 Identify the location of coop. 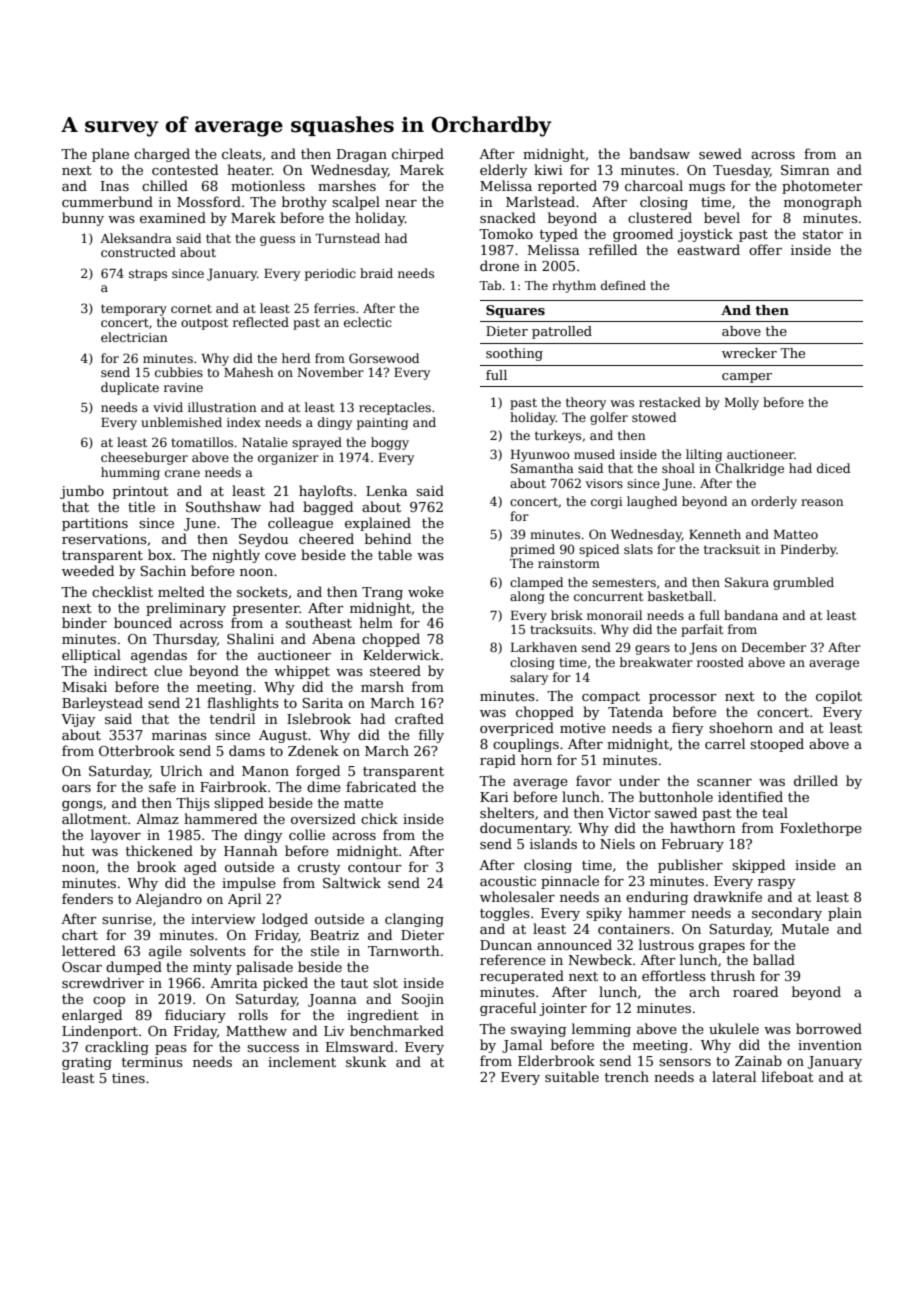
(109, 1002).
